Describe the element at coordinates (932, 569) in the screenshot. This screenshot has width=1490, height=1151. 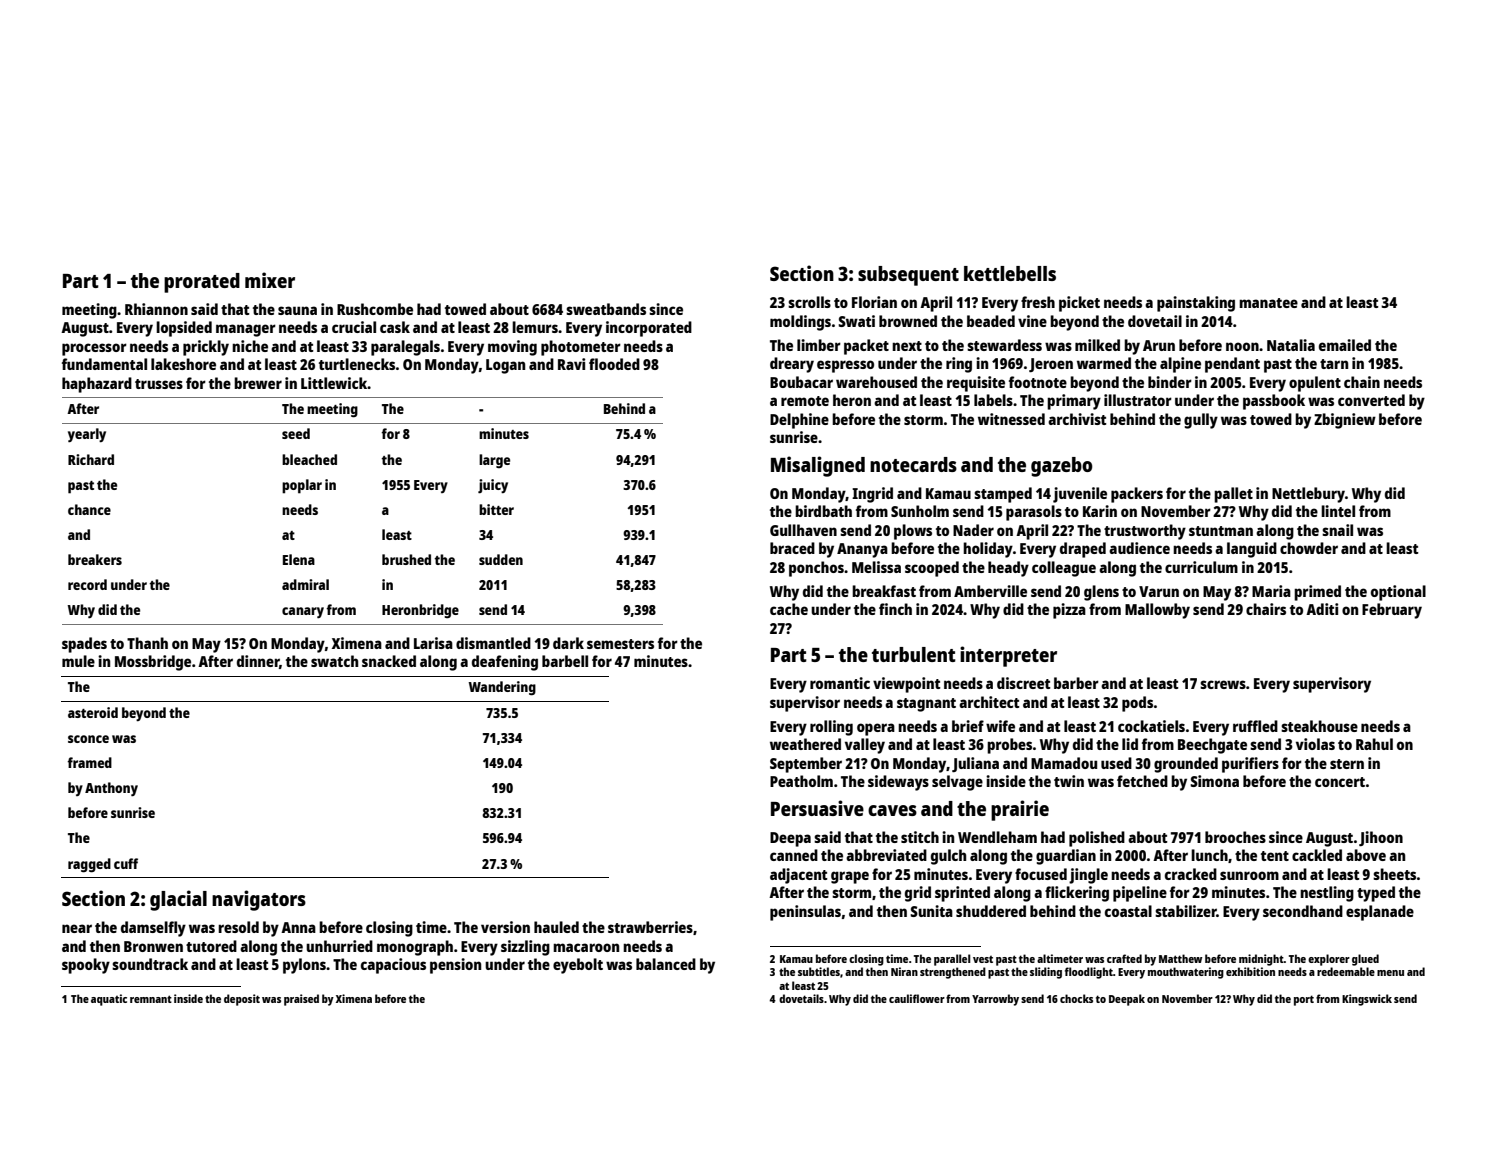
I see `scooped` at that location.
